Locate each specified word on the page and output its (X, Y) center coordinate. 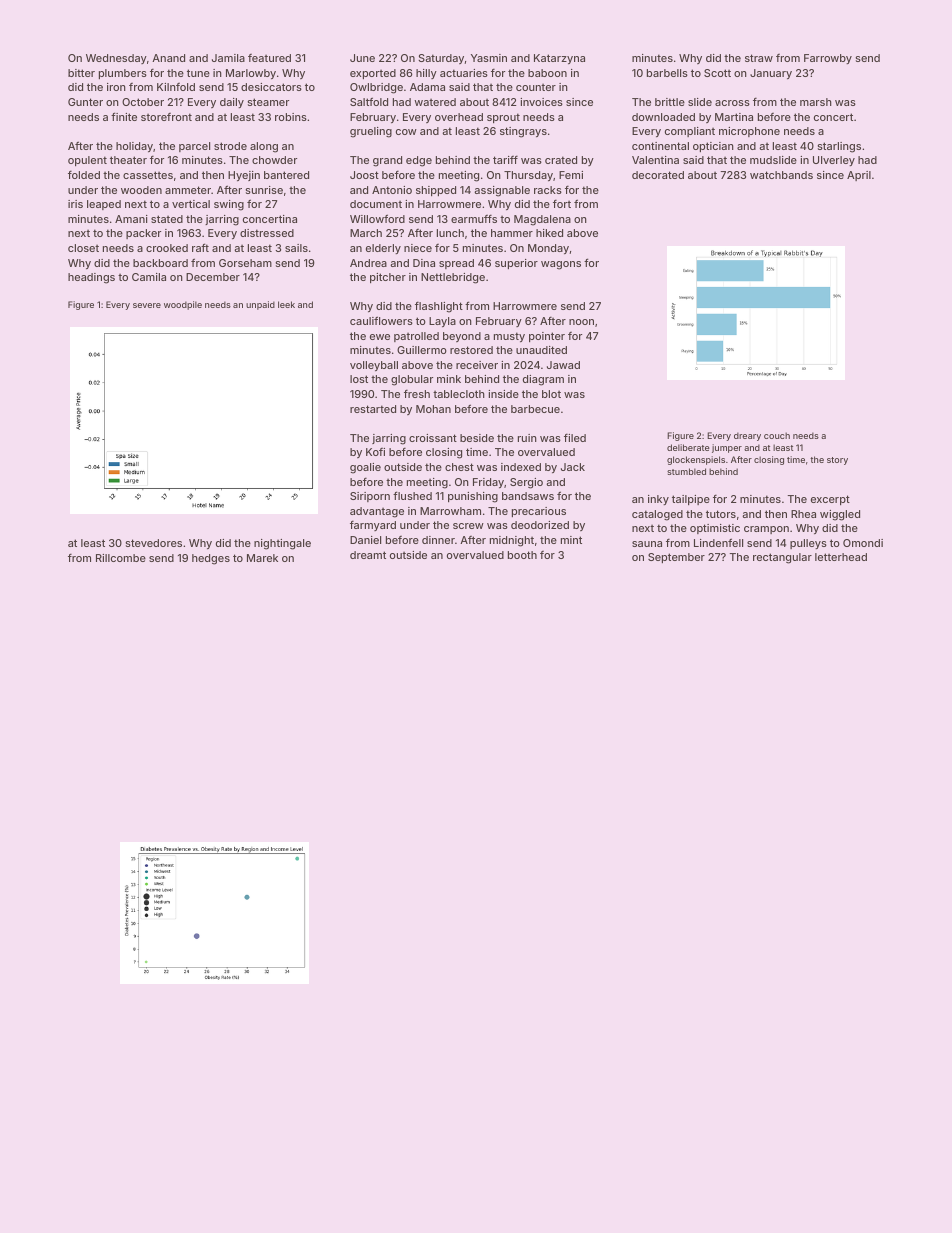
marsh (816, 102)
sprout (503, 118)
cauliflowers (381, 320)
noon (581, 322)
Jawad (563, 365)
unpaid (260, 305)
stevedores (153, 543)
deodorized (540, 525)
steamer (268, 102)
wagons (561, 265)
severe (147, 305)
